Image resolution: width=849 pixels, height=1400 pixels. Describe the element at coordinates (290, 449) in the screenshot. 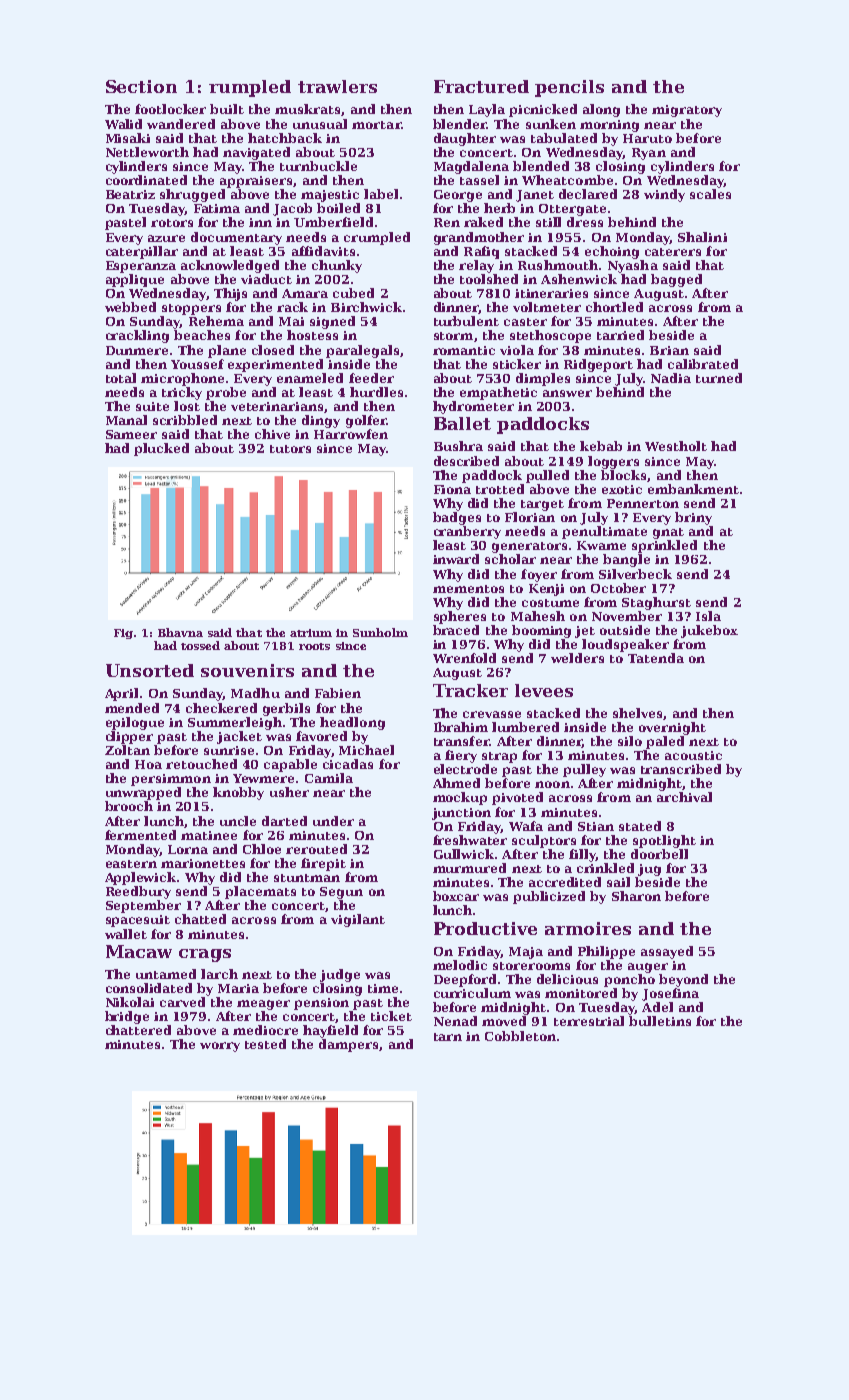

I see `tutors` at that location.
